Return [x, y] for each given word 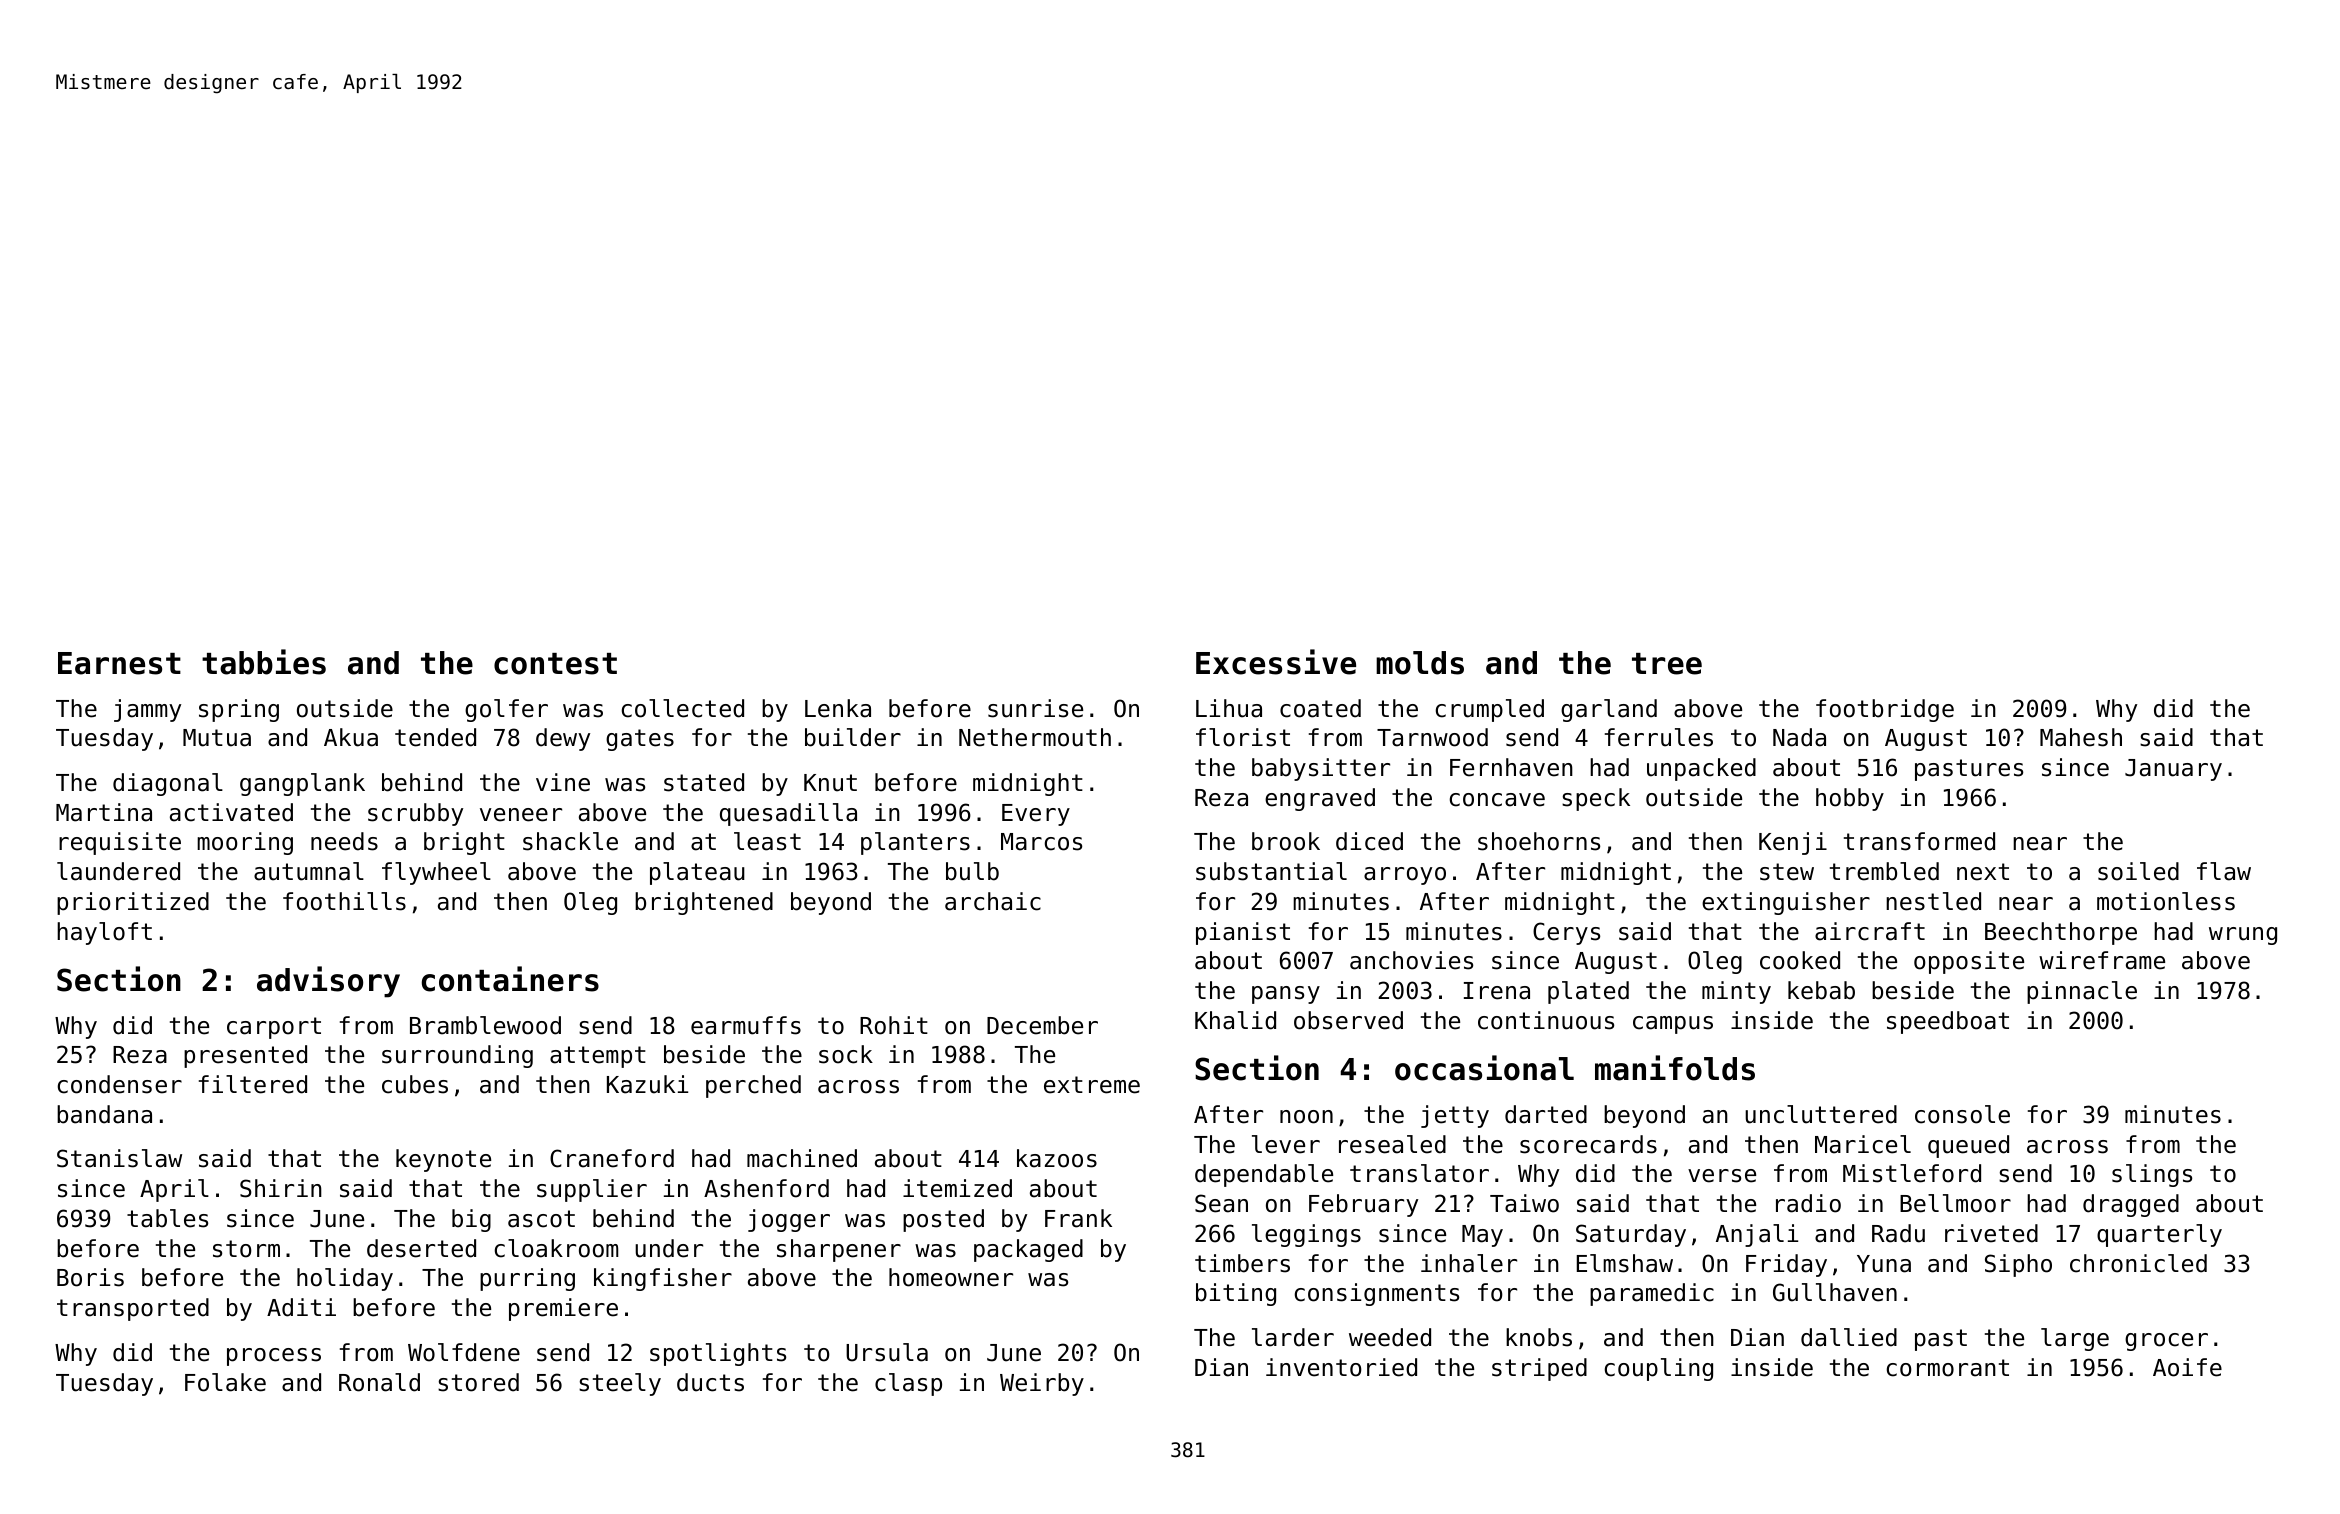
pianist [1243, 933]
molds [1420, 663]
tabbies [264, 662]
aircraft [1870, 931]
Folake [225, 1382]
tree [1667, 664]
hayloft [104, 933]
